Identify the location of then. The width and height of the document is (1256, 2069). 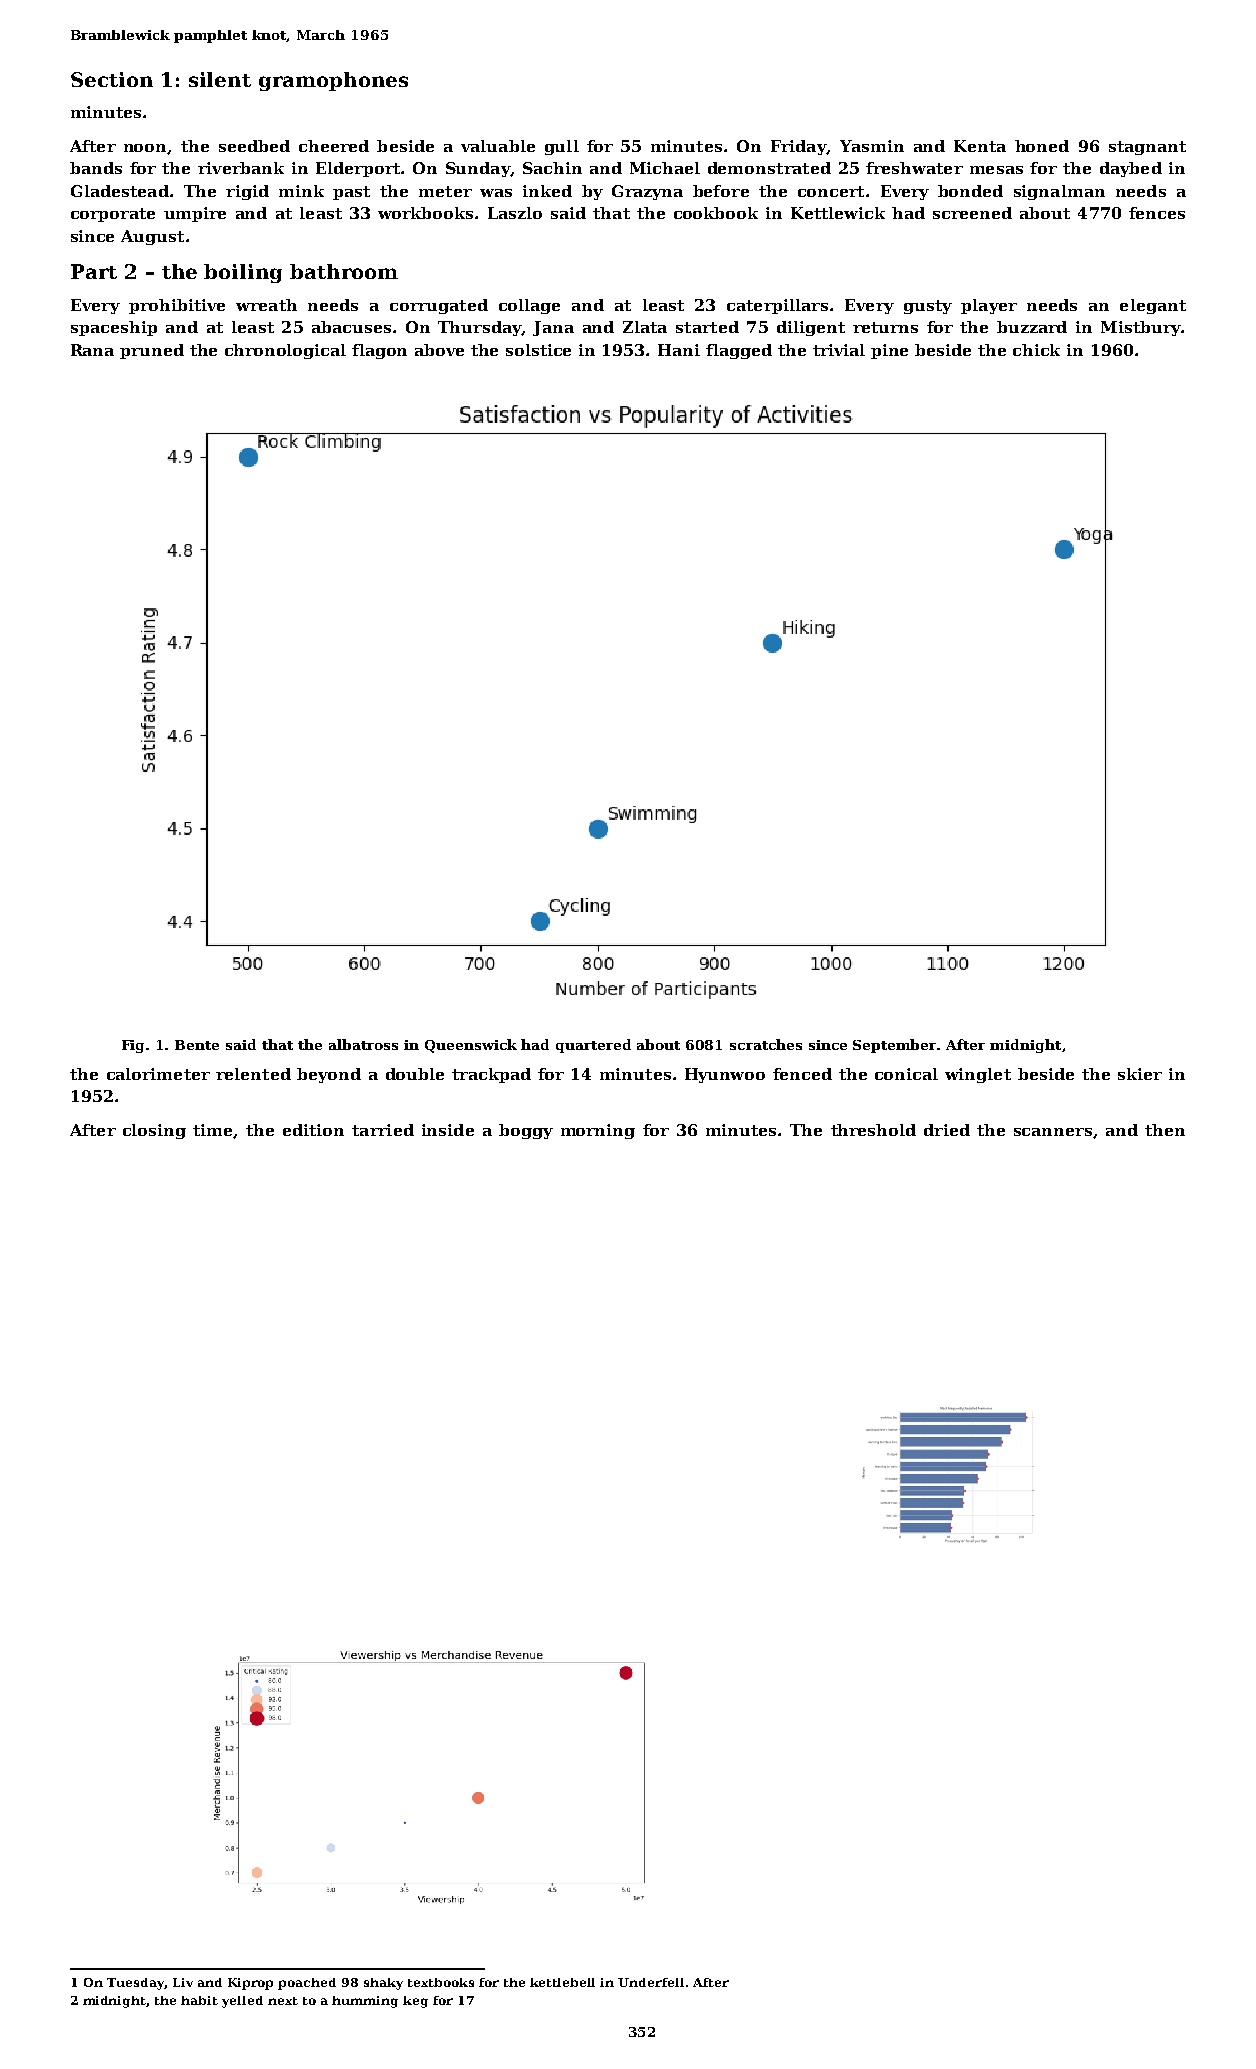
(1165, 1130).
